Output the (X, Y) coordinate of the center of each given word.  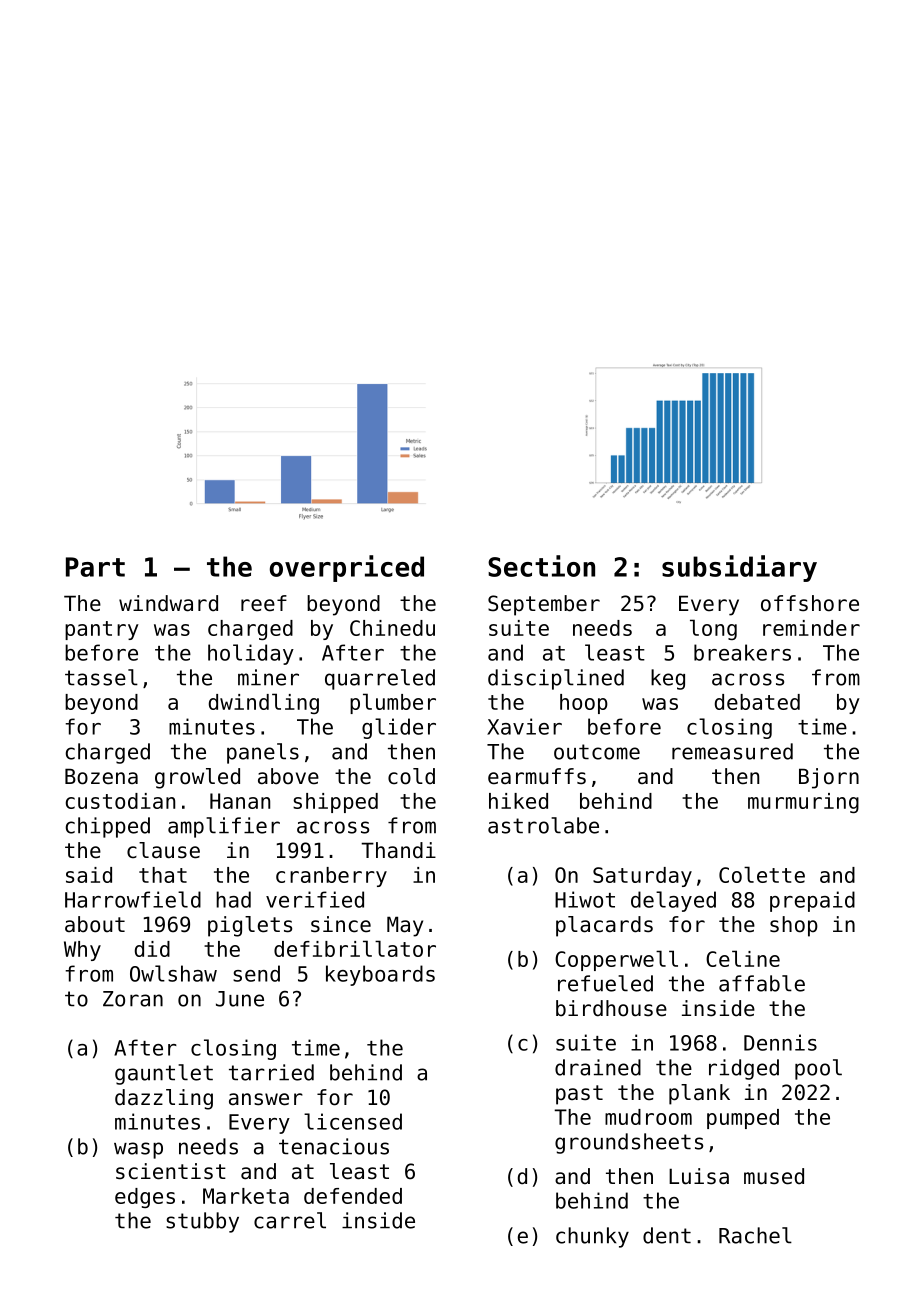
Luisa (699, 1176)
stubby (202, 1222)
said (89, 875)
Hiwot (585, 899)
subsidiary (739, 568)
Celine (743, 958)
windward (168, 603)
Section (541, 566)
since (341, 924)
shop (794, 926)
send (256, 973)
